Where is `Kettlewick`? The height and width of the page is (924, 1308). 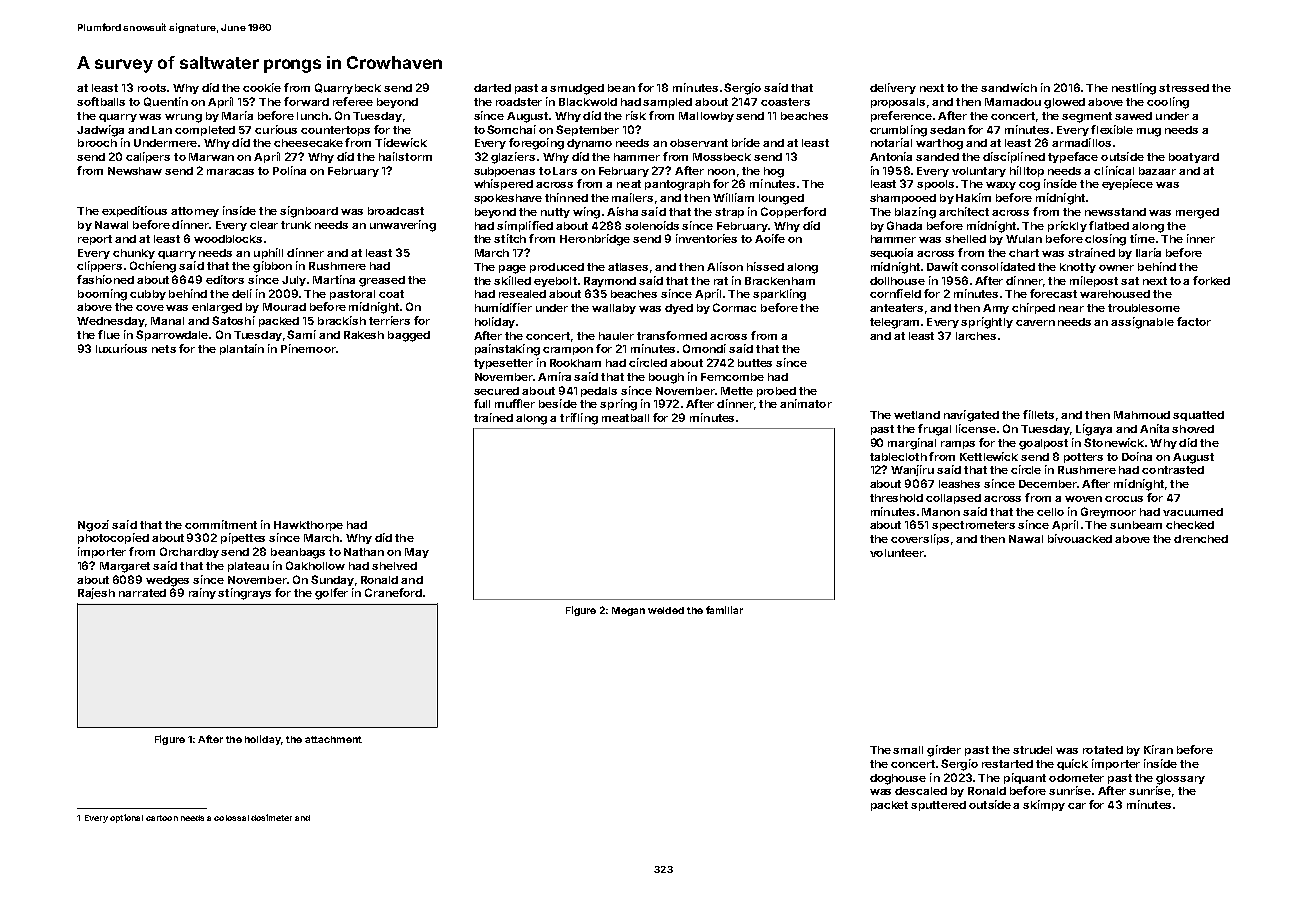
Kettlewick is located at coordinates (989, 456).
